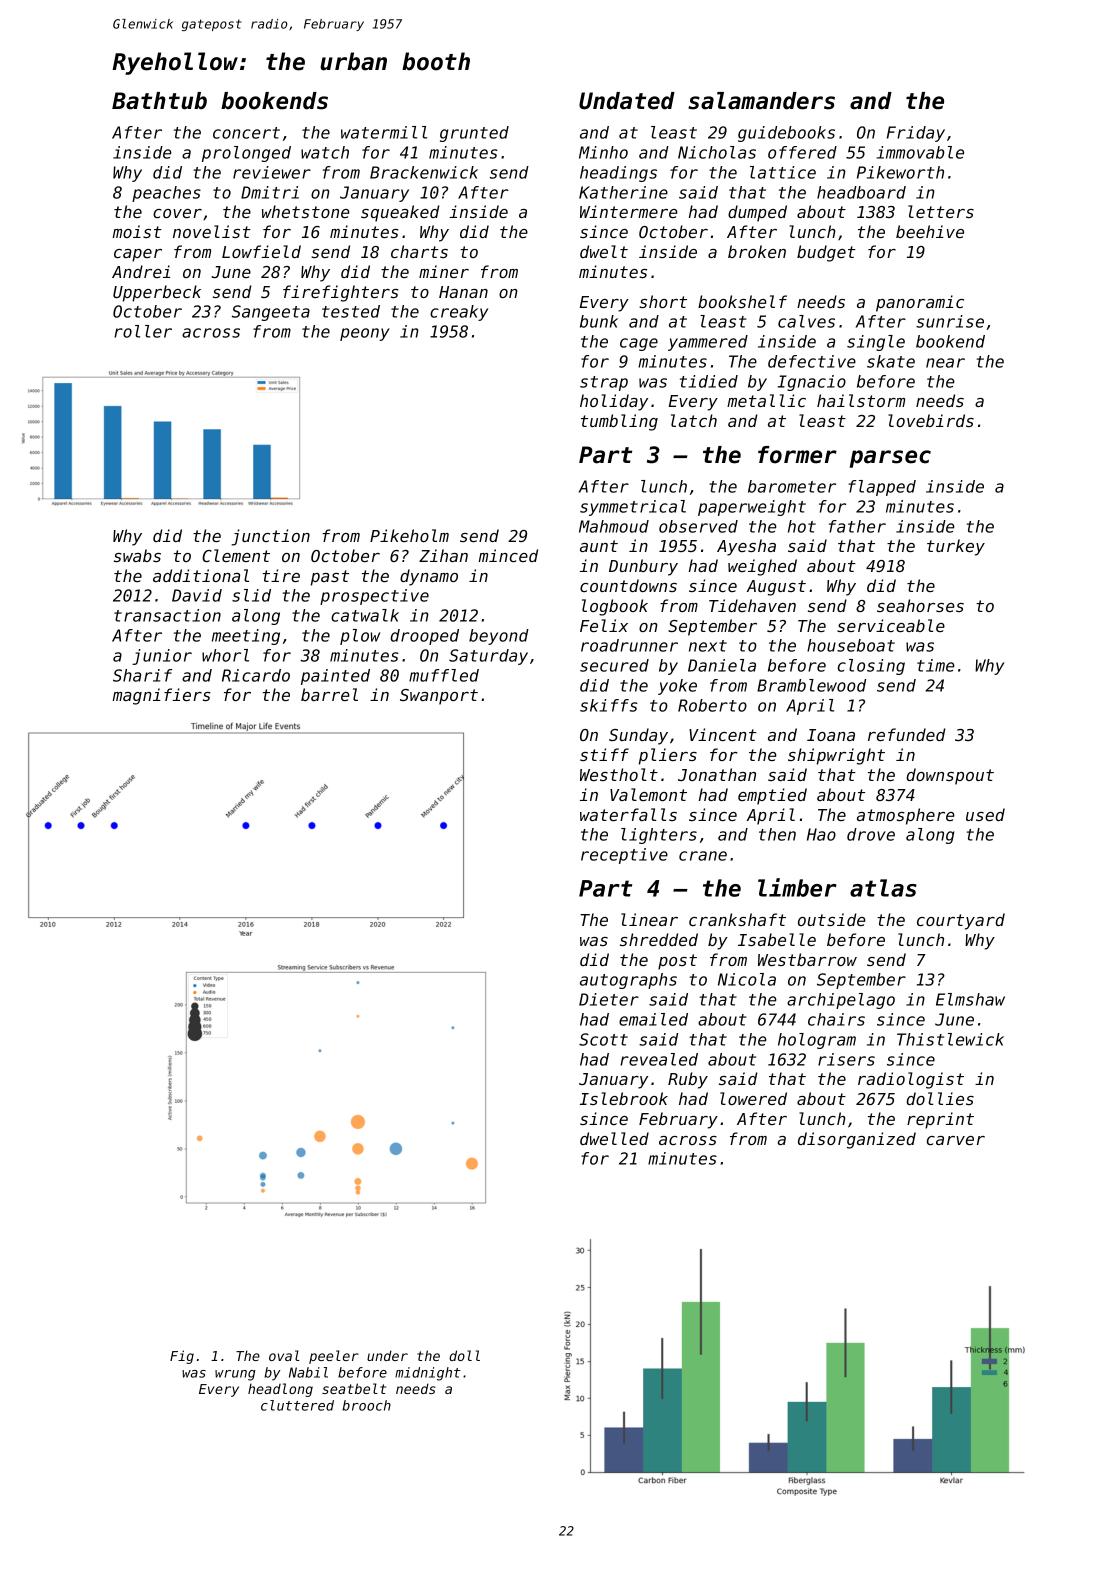 Image resolution: width=1118 pixels, height=1582 pixels. Describe the element at coordinates (334, 1357) in the screenshot. I see `peeler` at that location.
